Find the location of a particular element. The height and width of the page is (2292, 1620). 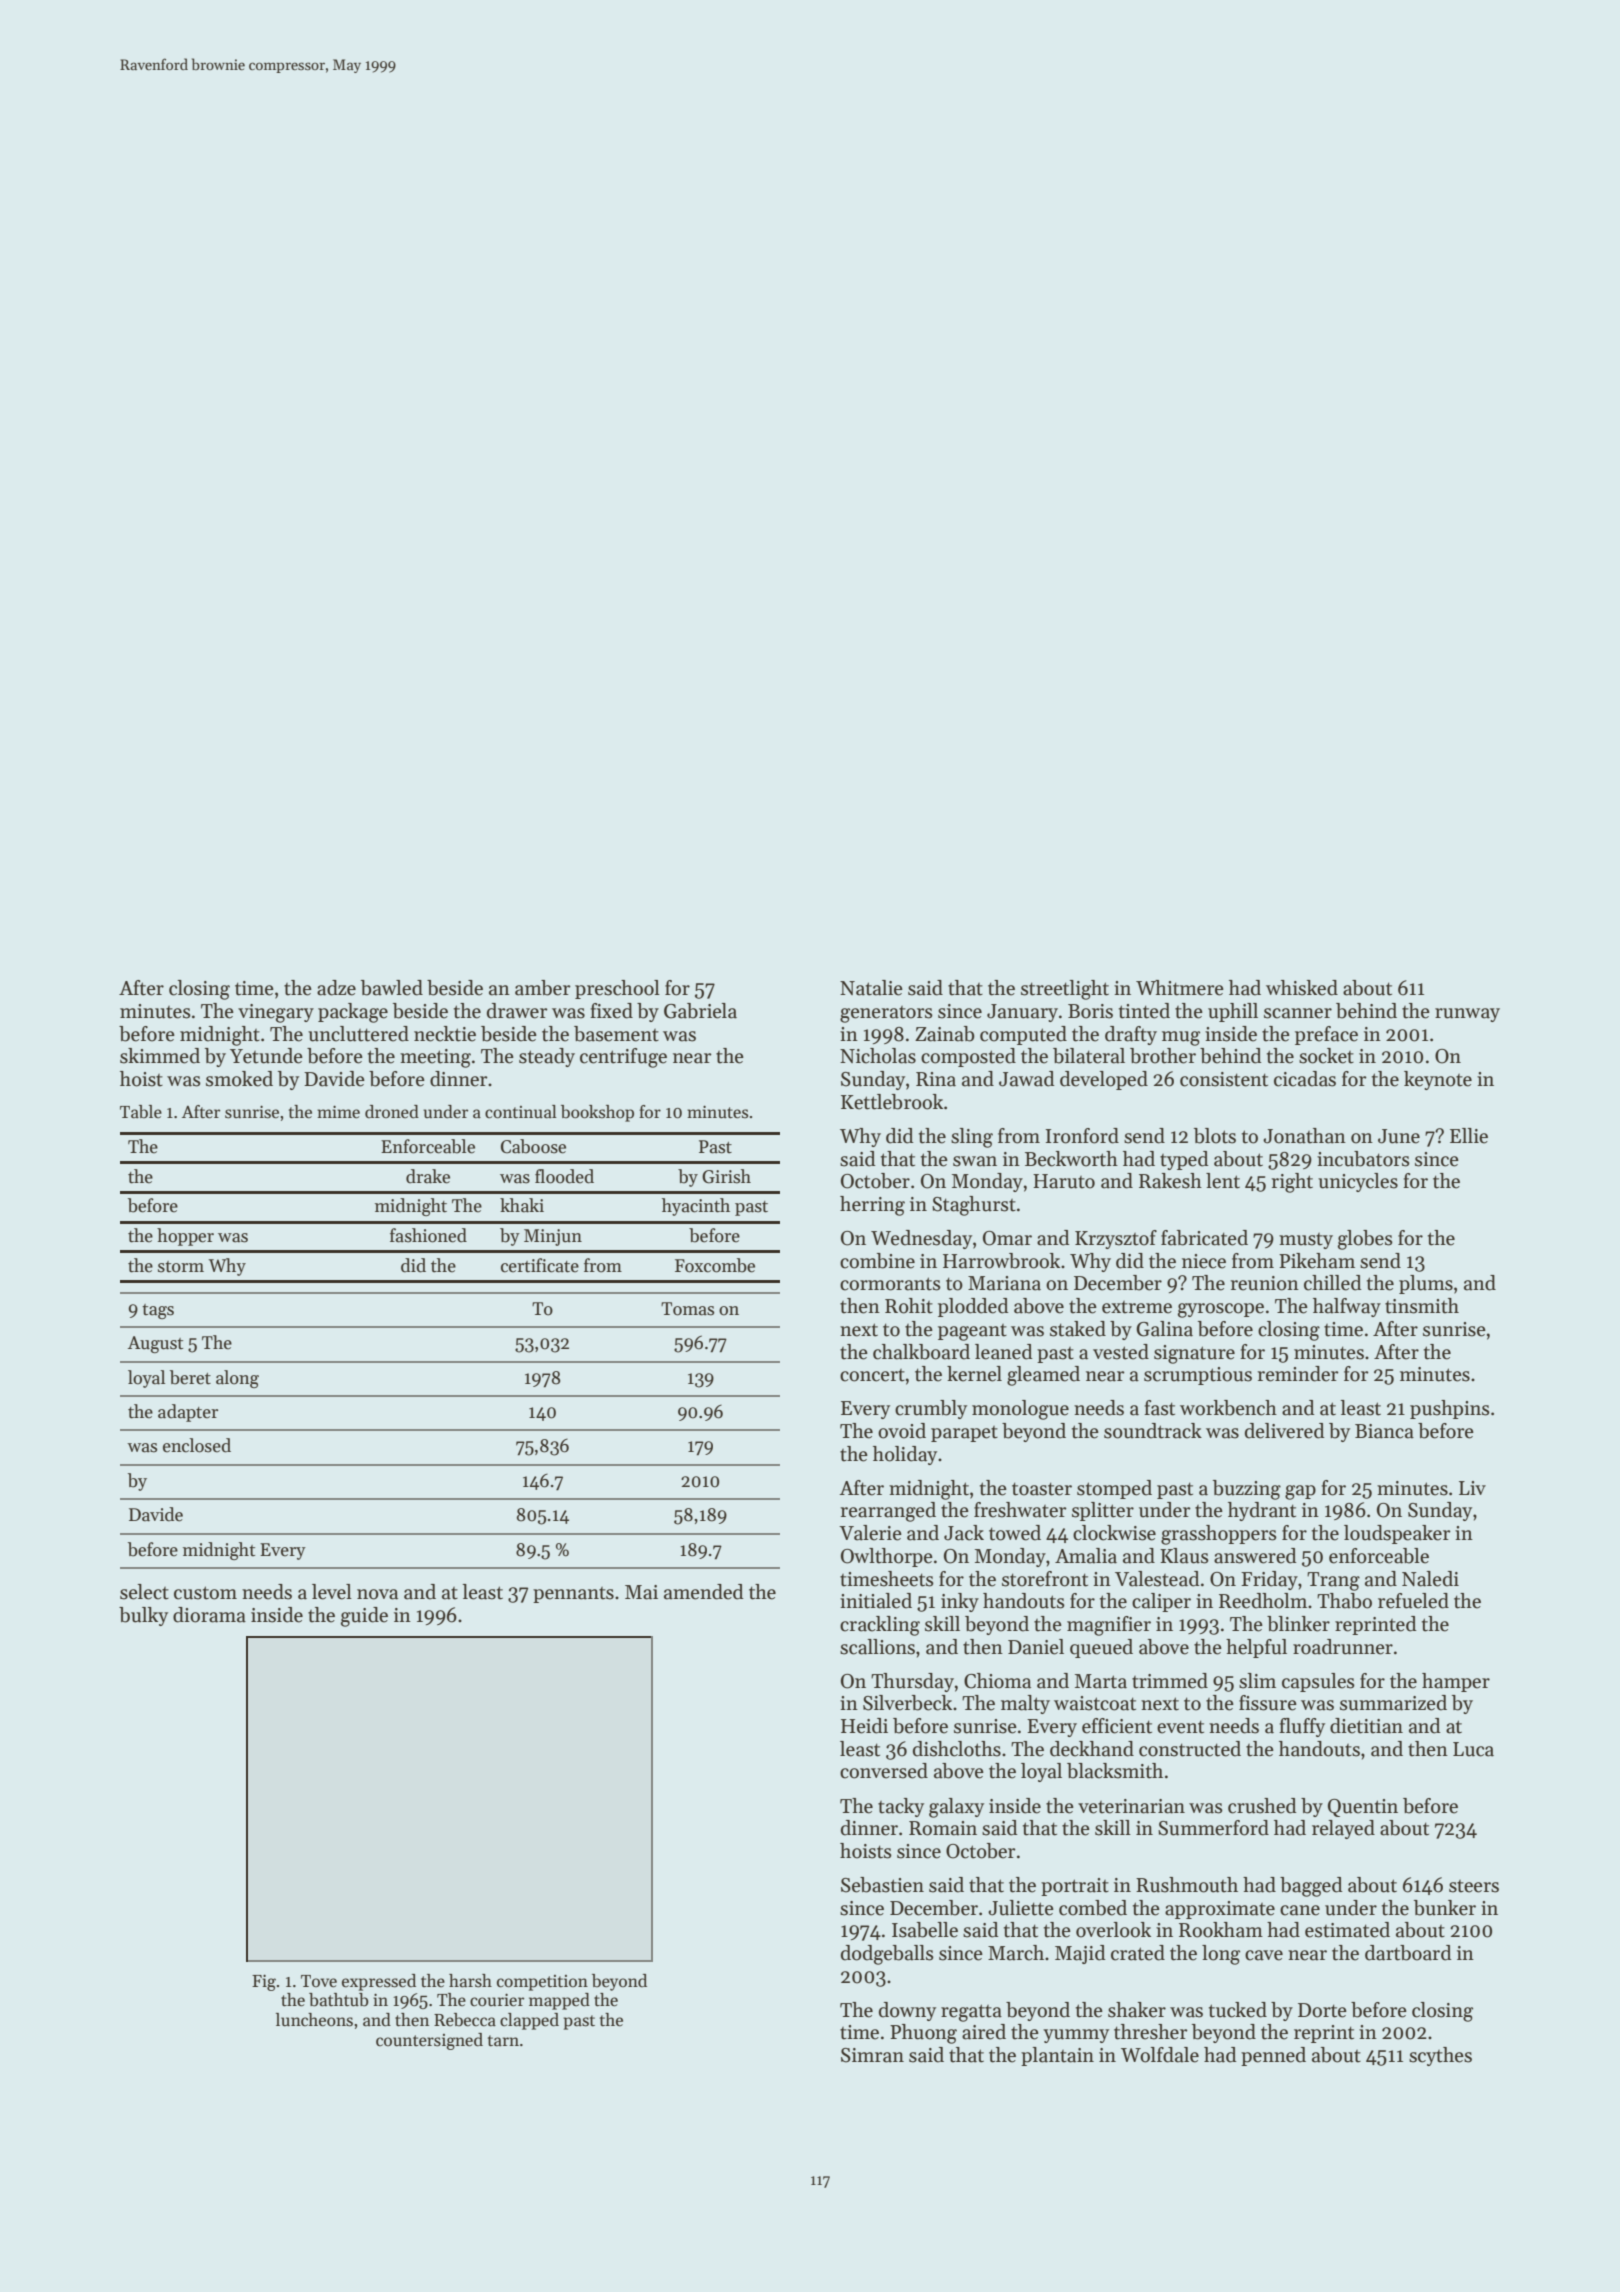

Table is located at coordinates (141, 1112).
